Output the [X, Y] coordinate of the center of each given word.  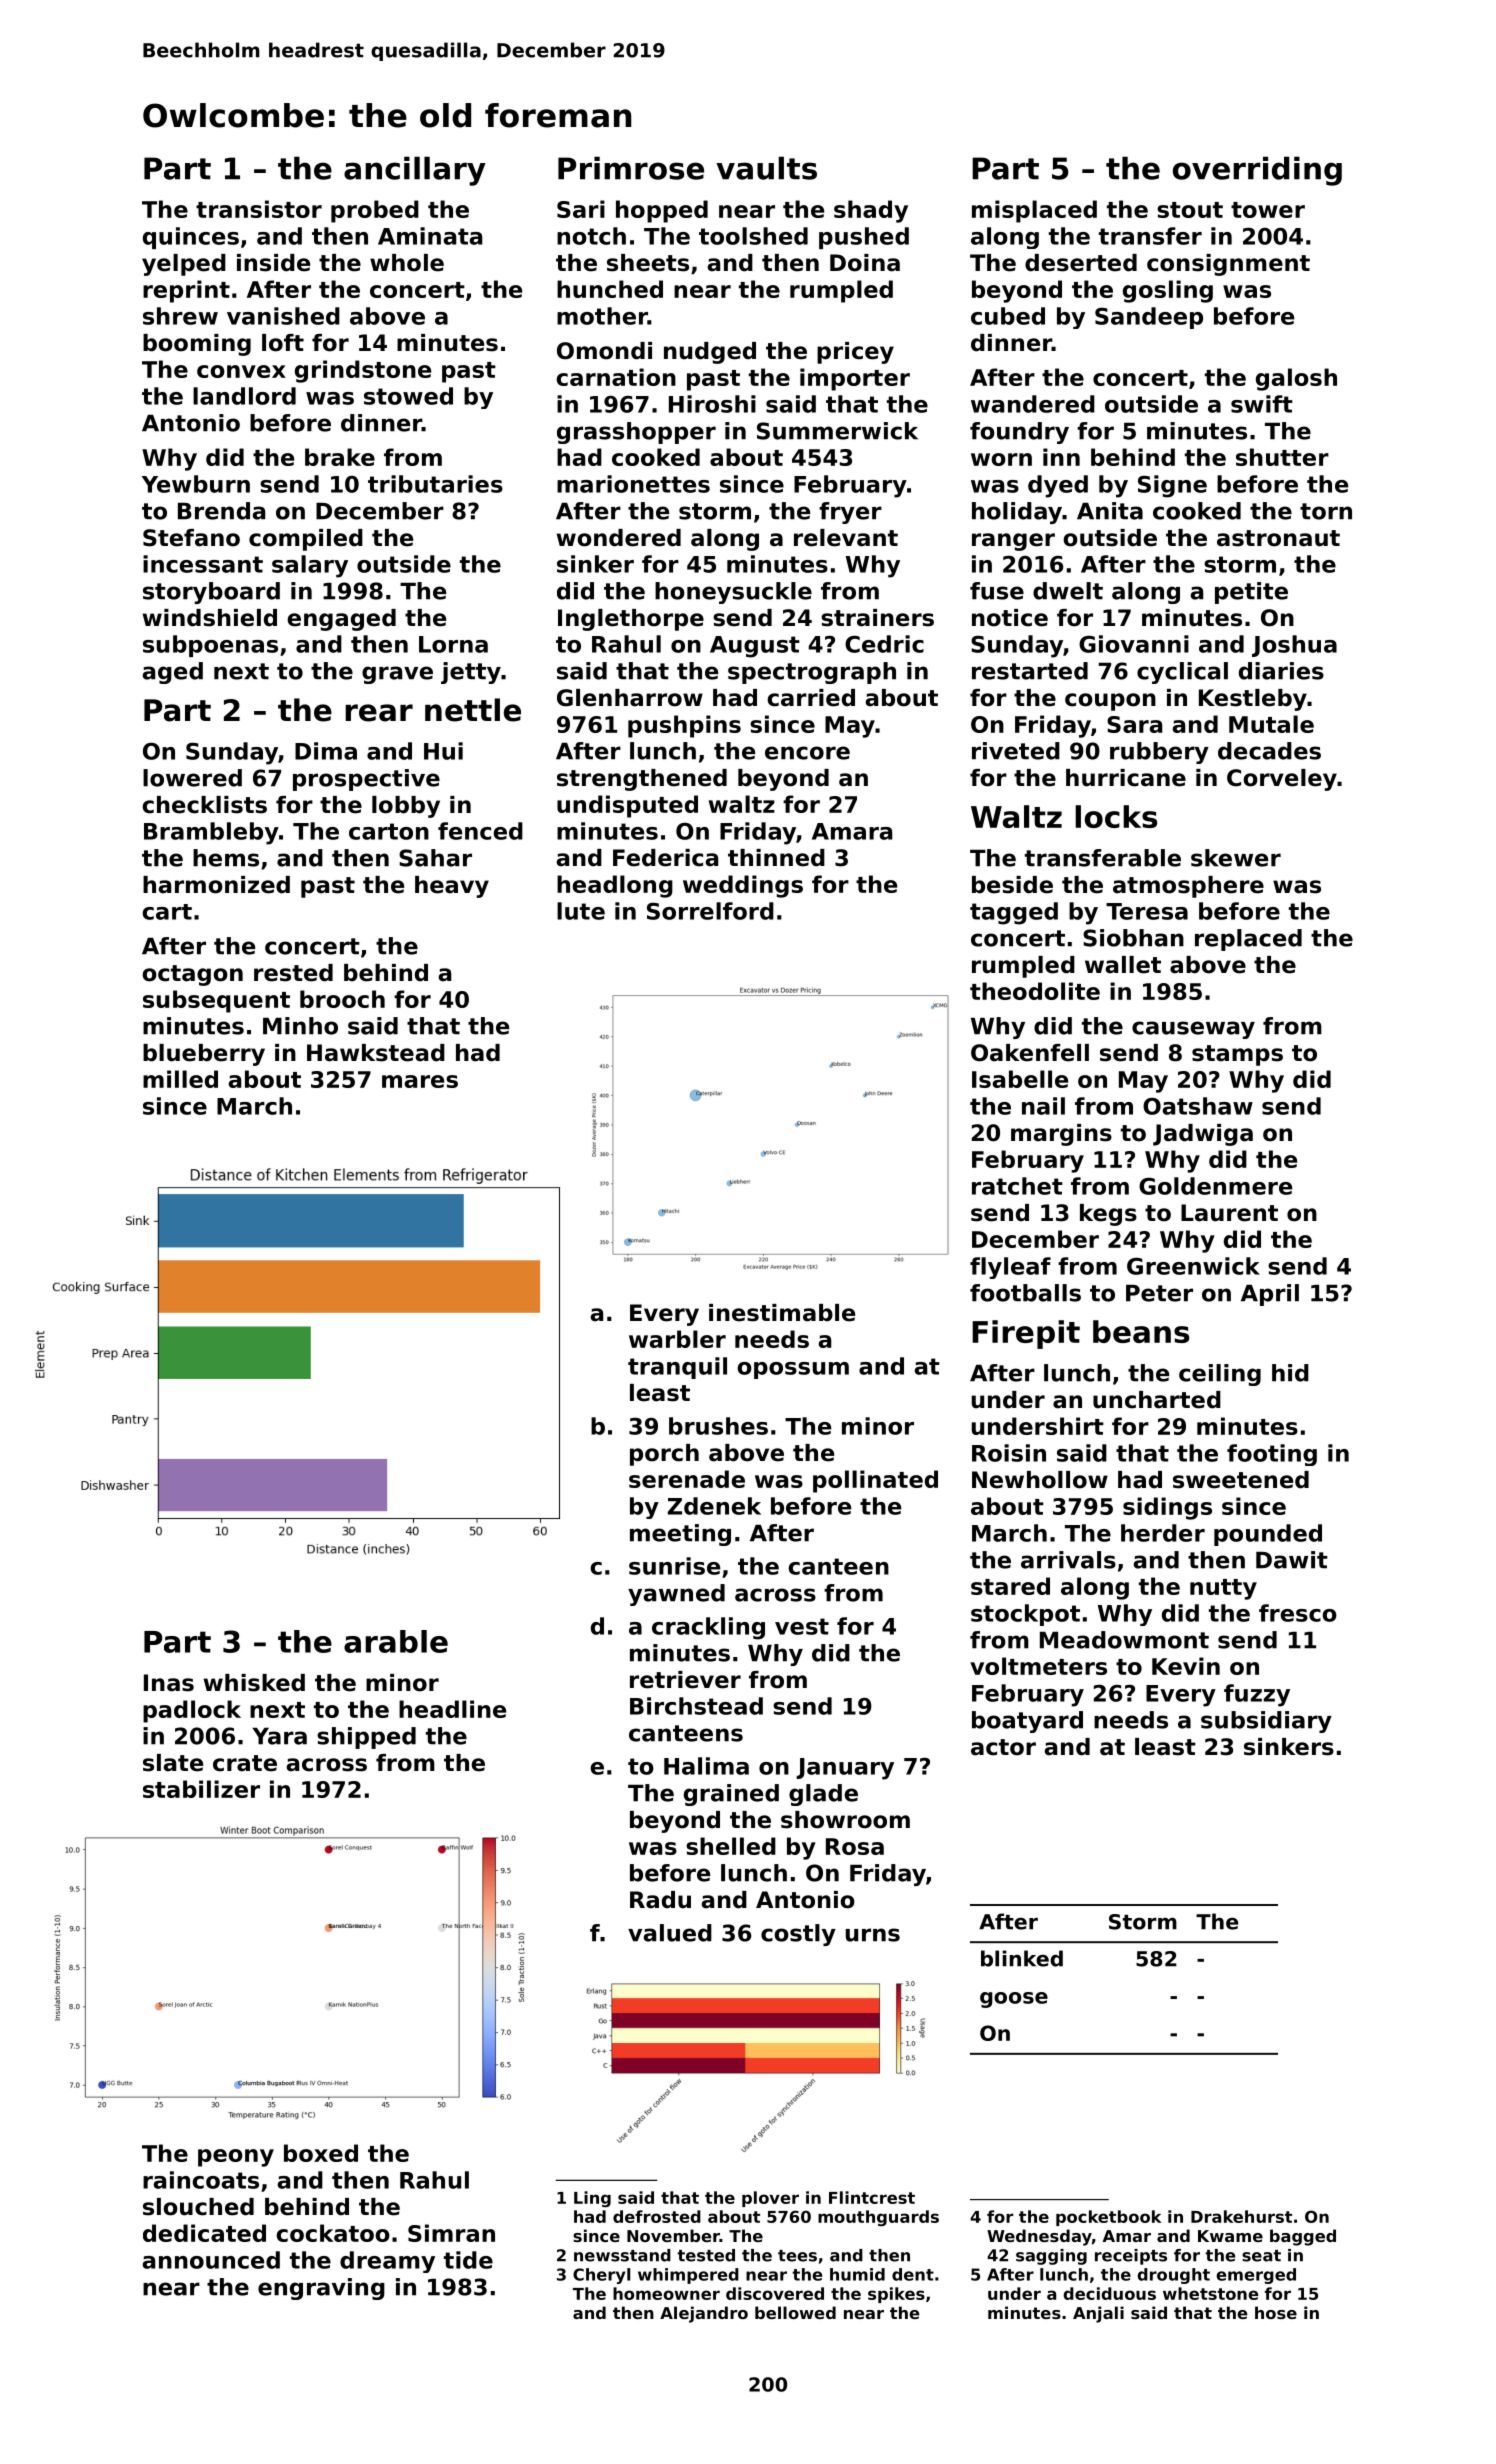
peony [236, 2158]
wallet [1123, 965]
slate [173, 1763]
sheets [648, 263]
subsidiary [1266, 1722]
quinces [191, 238]
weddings [743, 886]
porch [664, 1455]
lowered [192, 778]
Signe [1172, 486]
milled [180, 1079]
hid [1290, 1373]
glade [823, 1795]
